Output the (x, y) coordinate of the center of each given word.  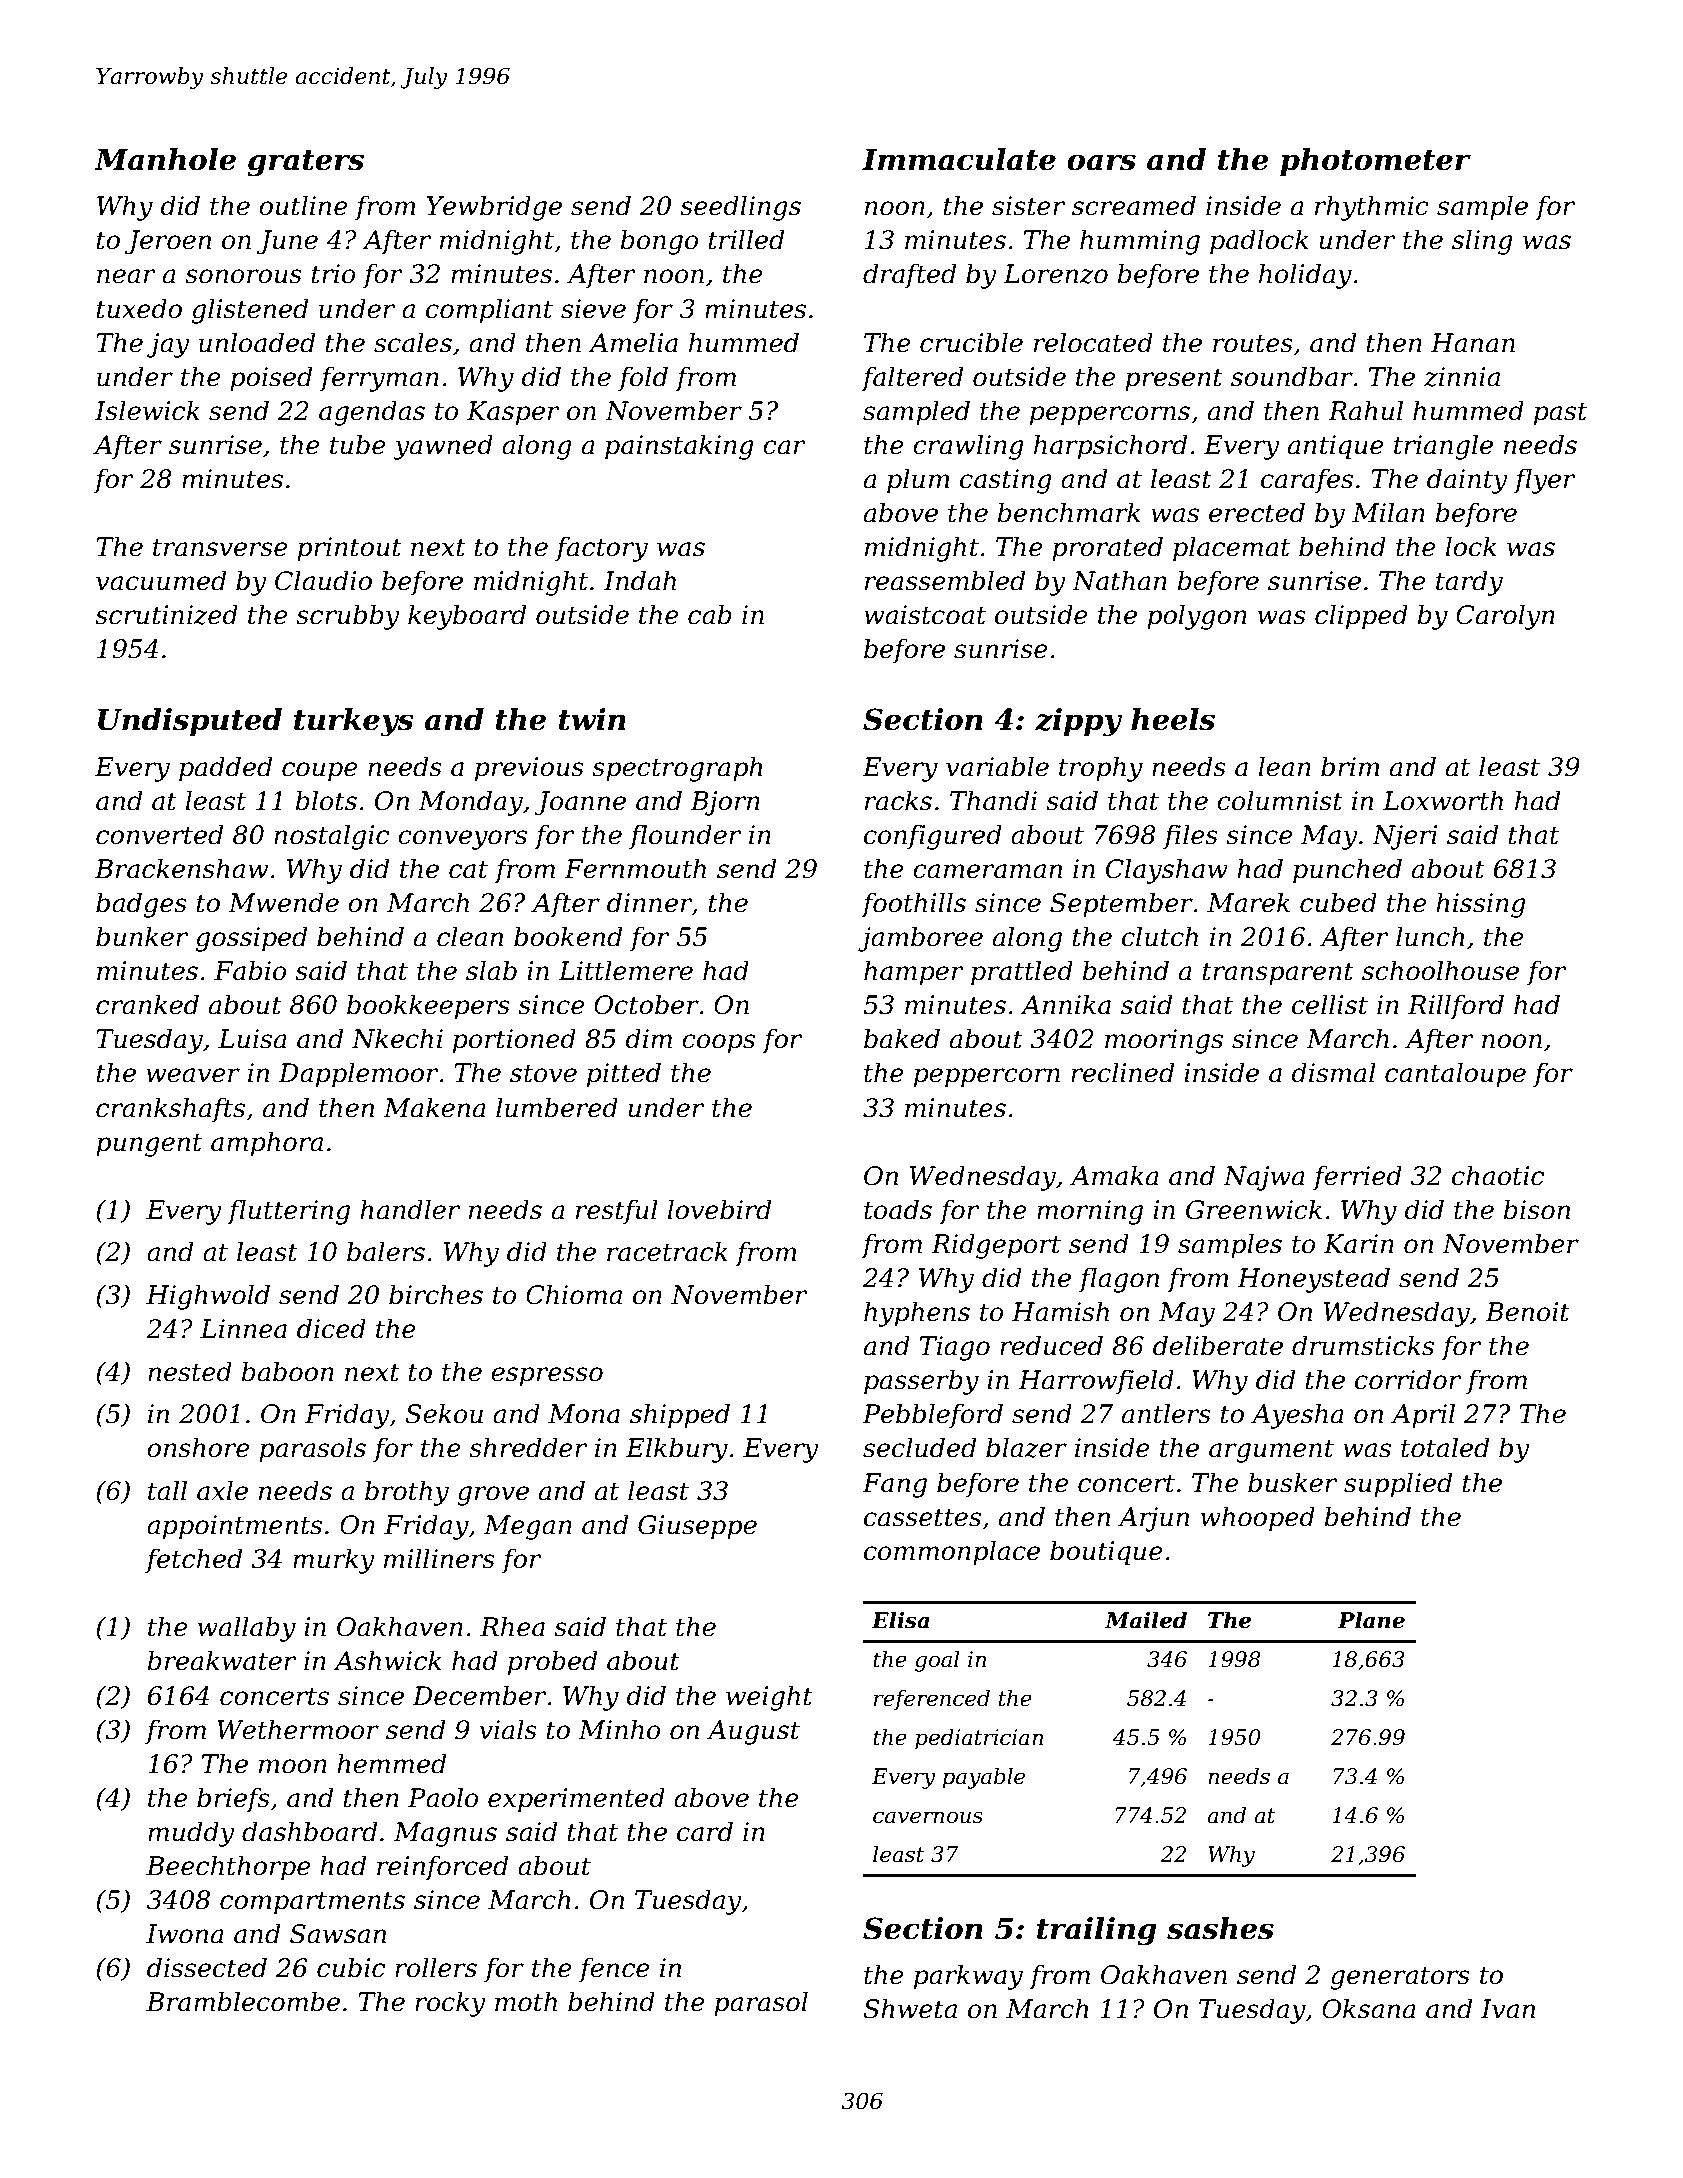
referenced (932, 1700)
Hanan (1473, 343)
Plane (1371, 1620)
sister (1028, 206)
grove (493, 1496)
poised (271, 379)
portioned (514, 1041)
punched (1347, 871)
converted (159, 834)
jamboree (920, 939)
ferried (1357, 1178)
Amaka (1114, 1175)
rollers (436, 1967)
